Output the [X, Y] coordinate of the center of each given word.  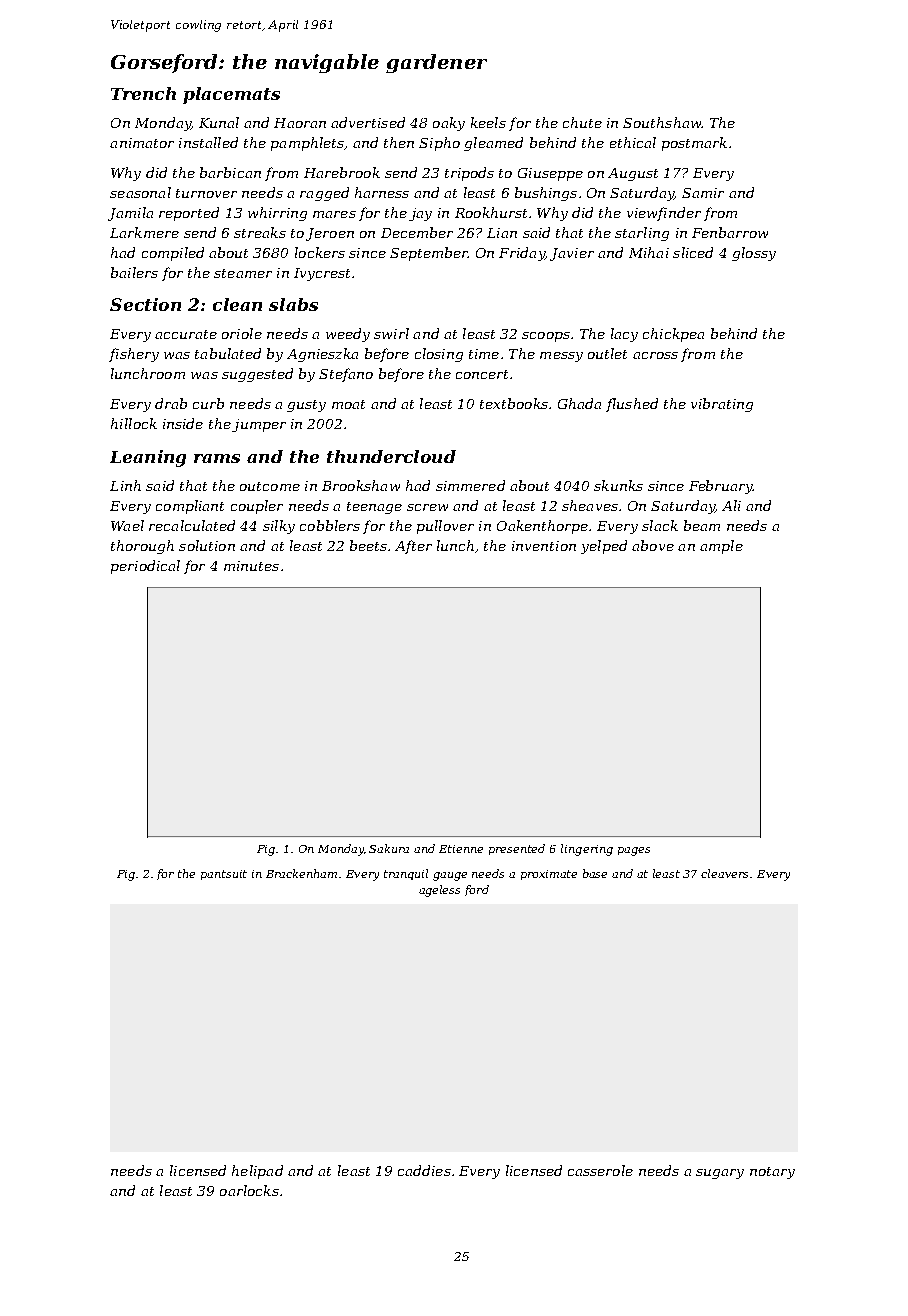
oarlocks [249, 1190]
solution [207, 545]
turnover [206, 193]
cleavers [724, 873]
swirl [391, 333]
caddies [424, 1170]
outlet [607, 353]
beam [702, 525]
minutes [251, 566]
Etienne [461, 849]
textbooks [514, 403]
